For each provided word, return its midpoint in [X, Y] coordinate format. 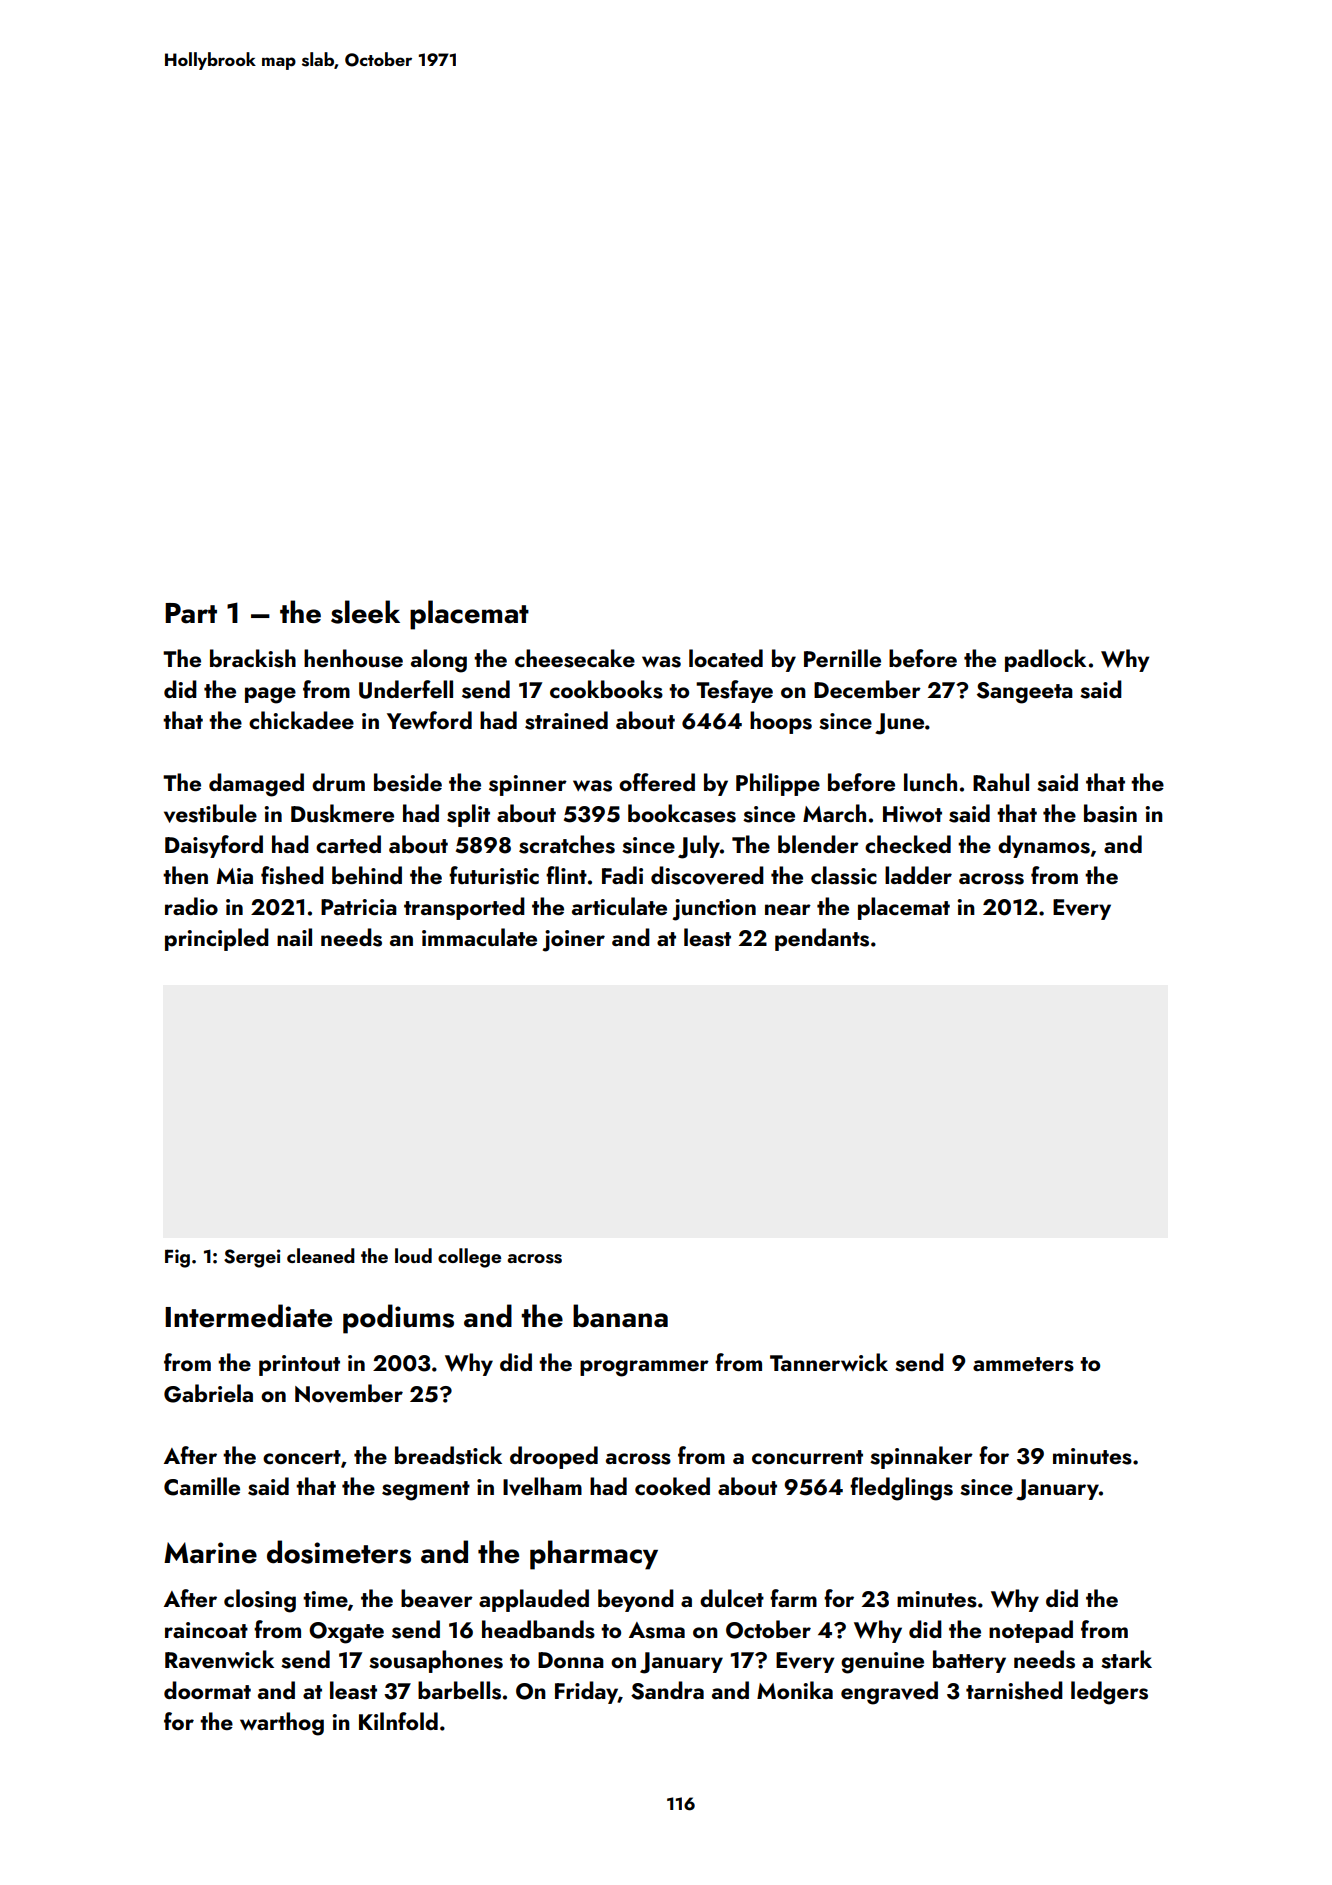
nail [294, 937]
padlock [1045, 660]
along [439, 661]
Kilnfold [398, 1721]
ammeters [1023, 1364]
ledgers [1109, 1693]
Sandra [667, 1690]
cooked [672, 1486]
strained [566, 720]
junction [714, 910]
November [349, 1393]
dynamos [1044, 846]
